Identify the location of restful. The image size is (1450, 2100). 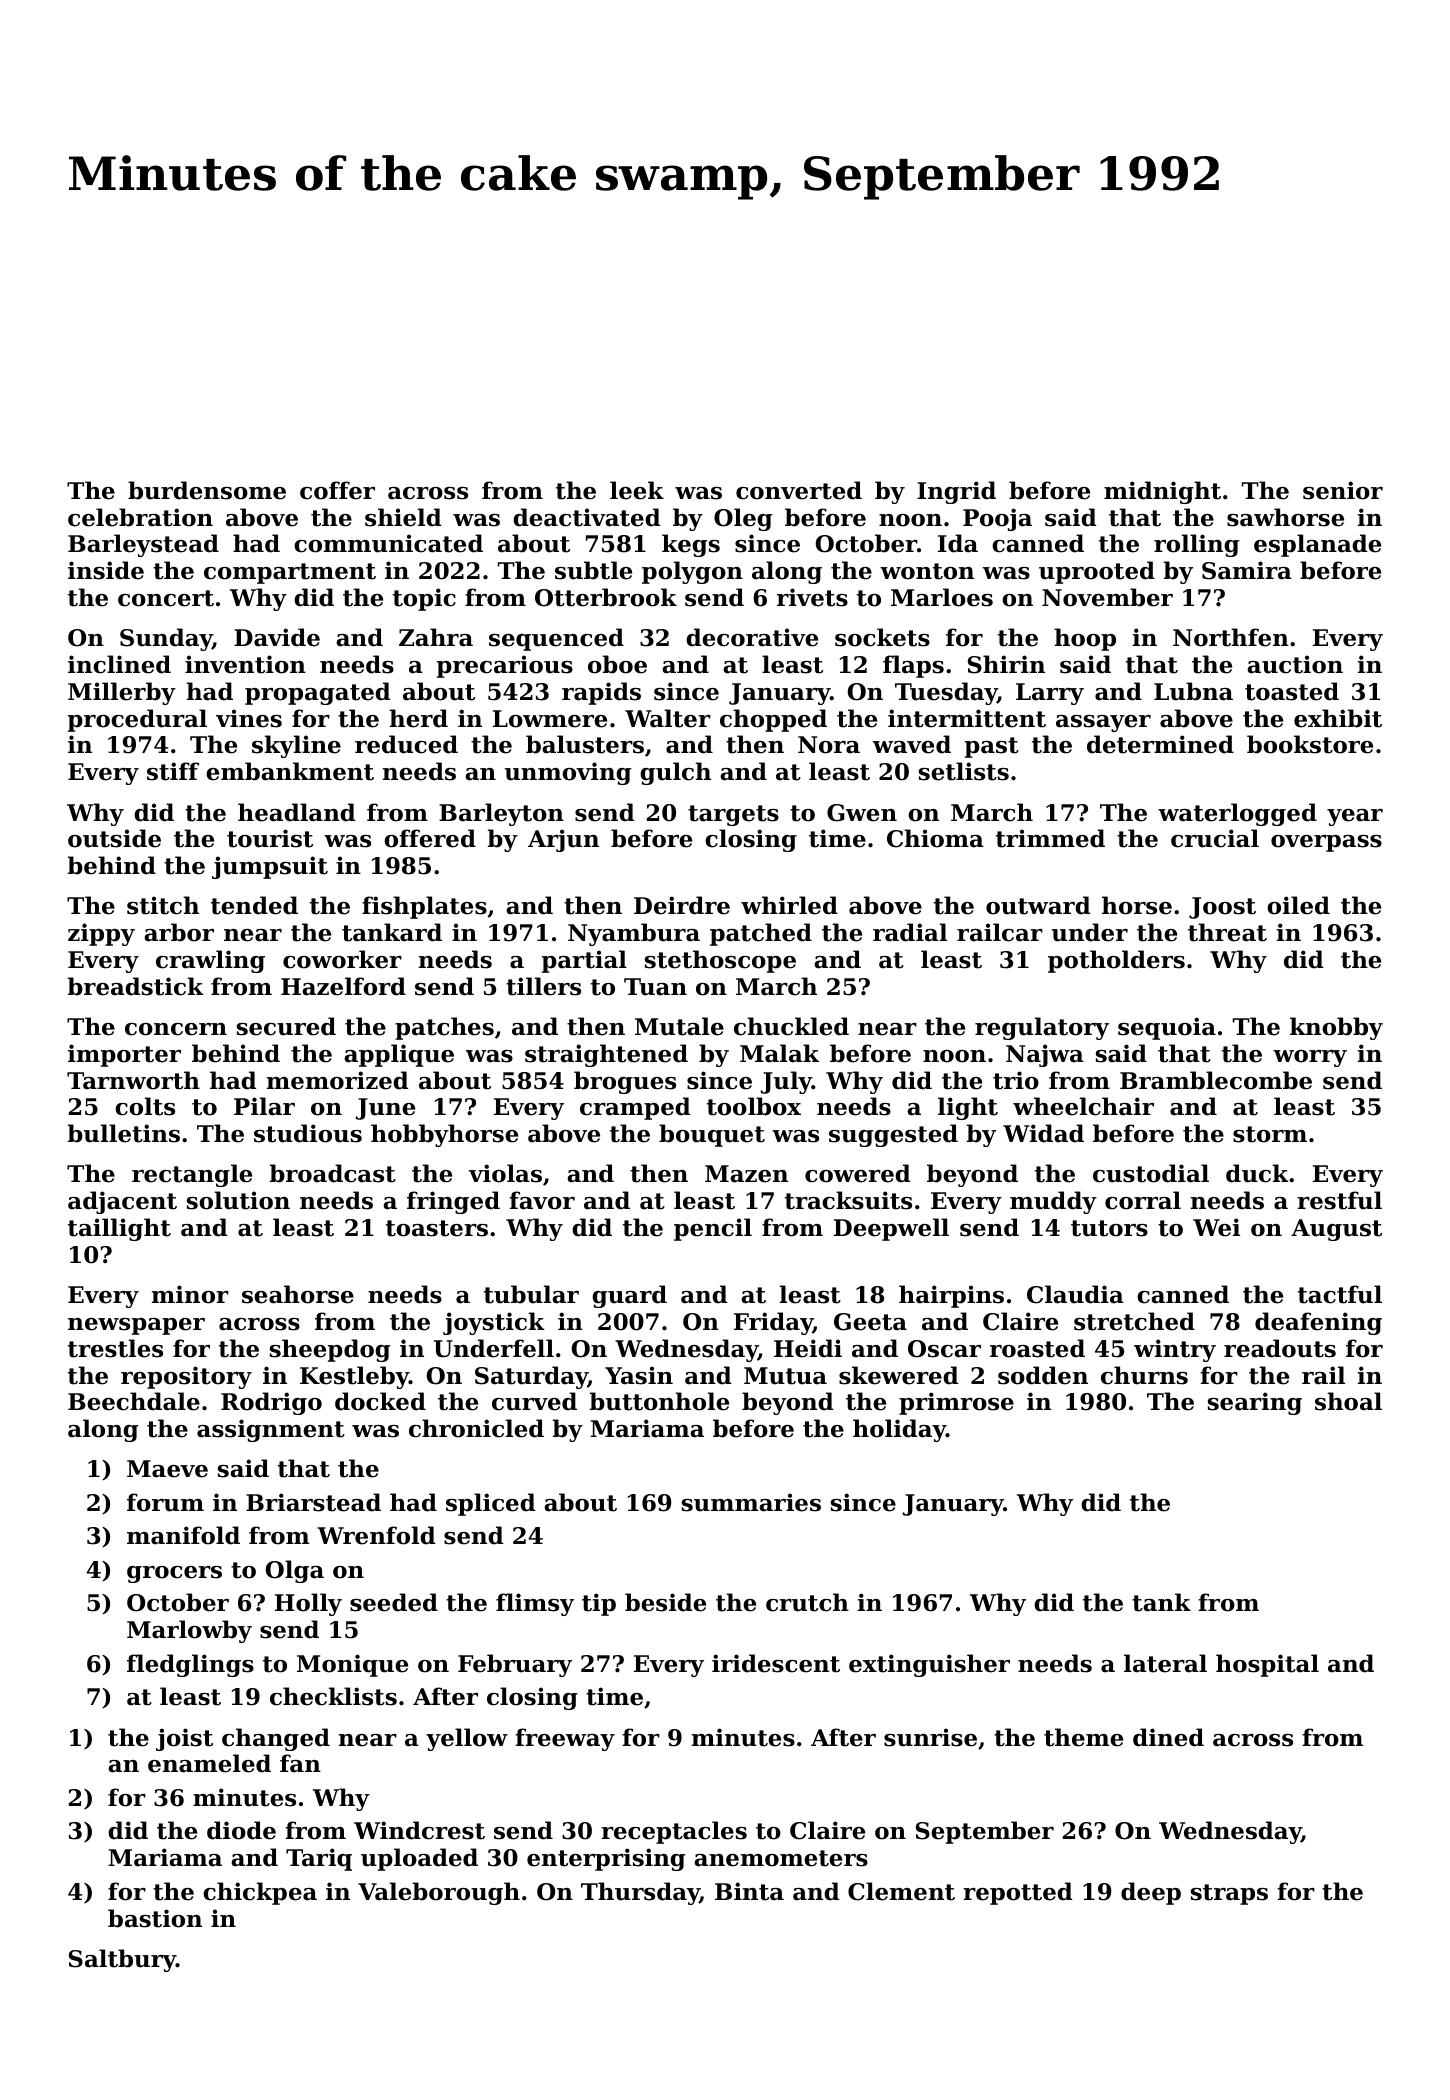
(1339, 1200).
